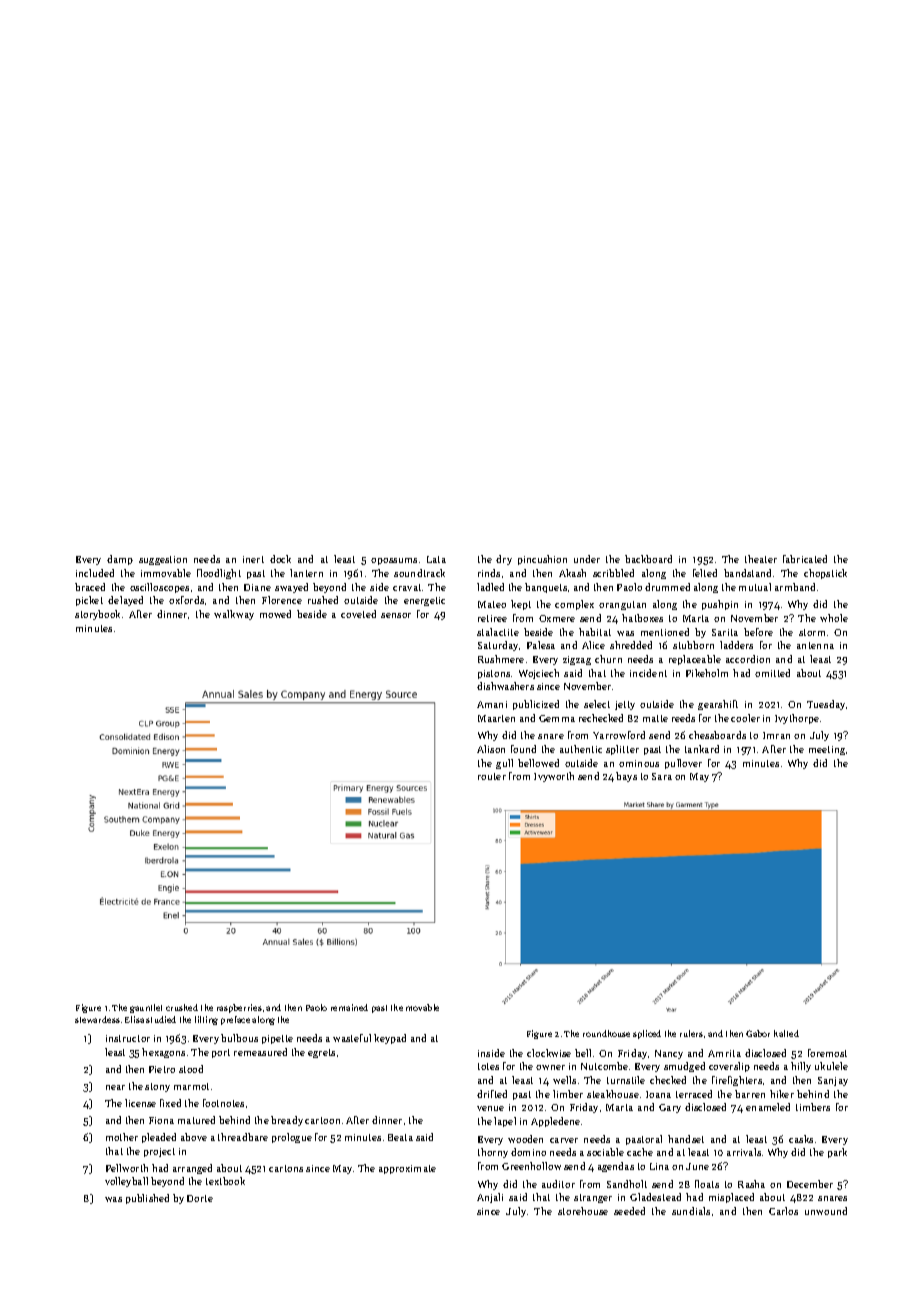 The width and height of the screenshot is (924, 1308). Describe the element at coordinates (349, 1007) in the screenshot. I see `remained` at that location.
